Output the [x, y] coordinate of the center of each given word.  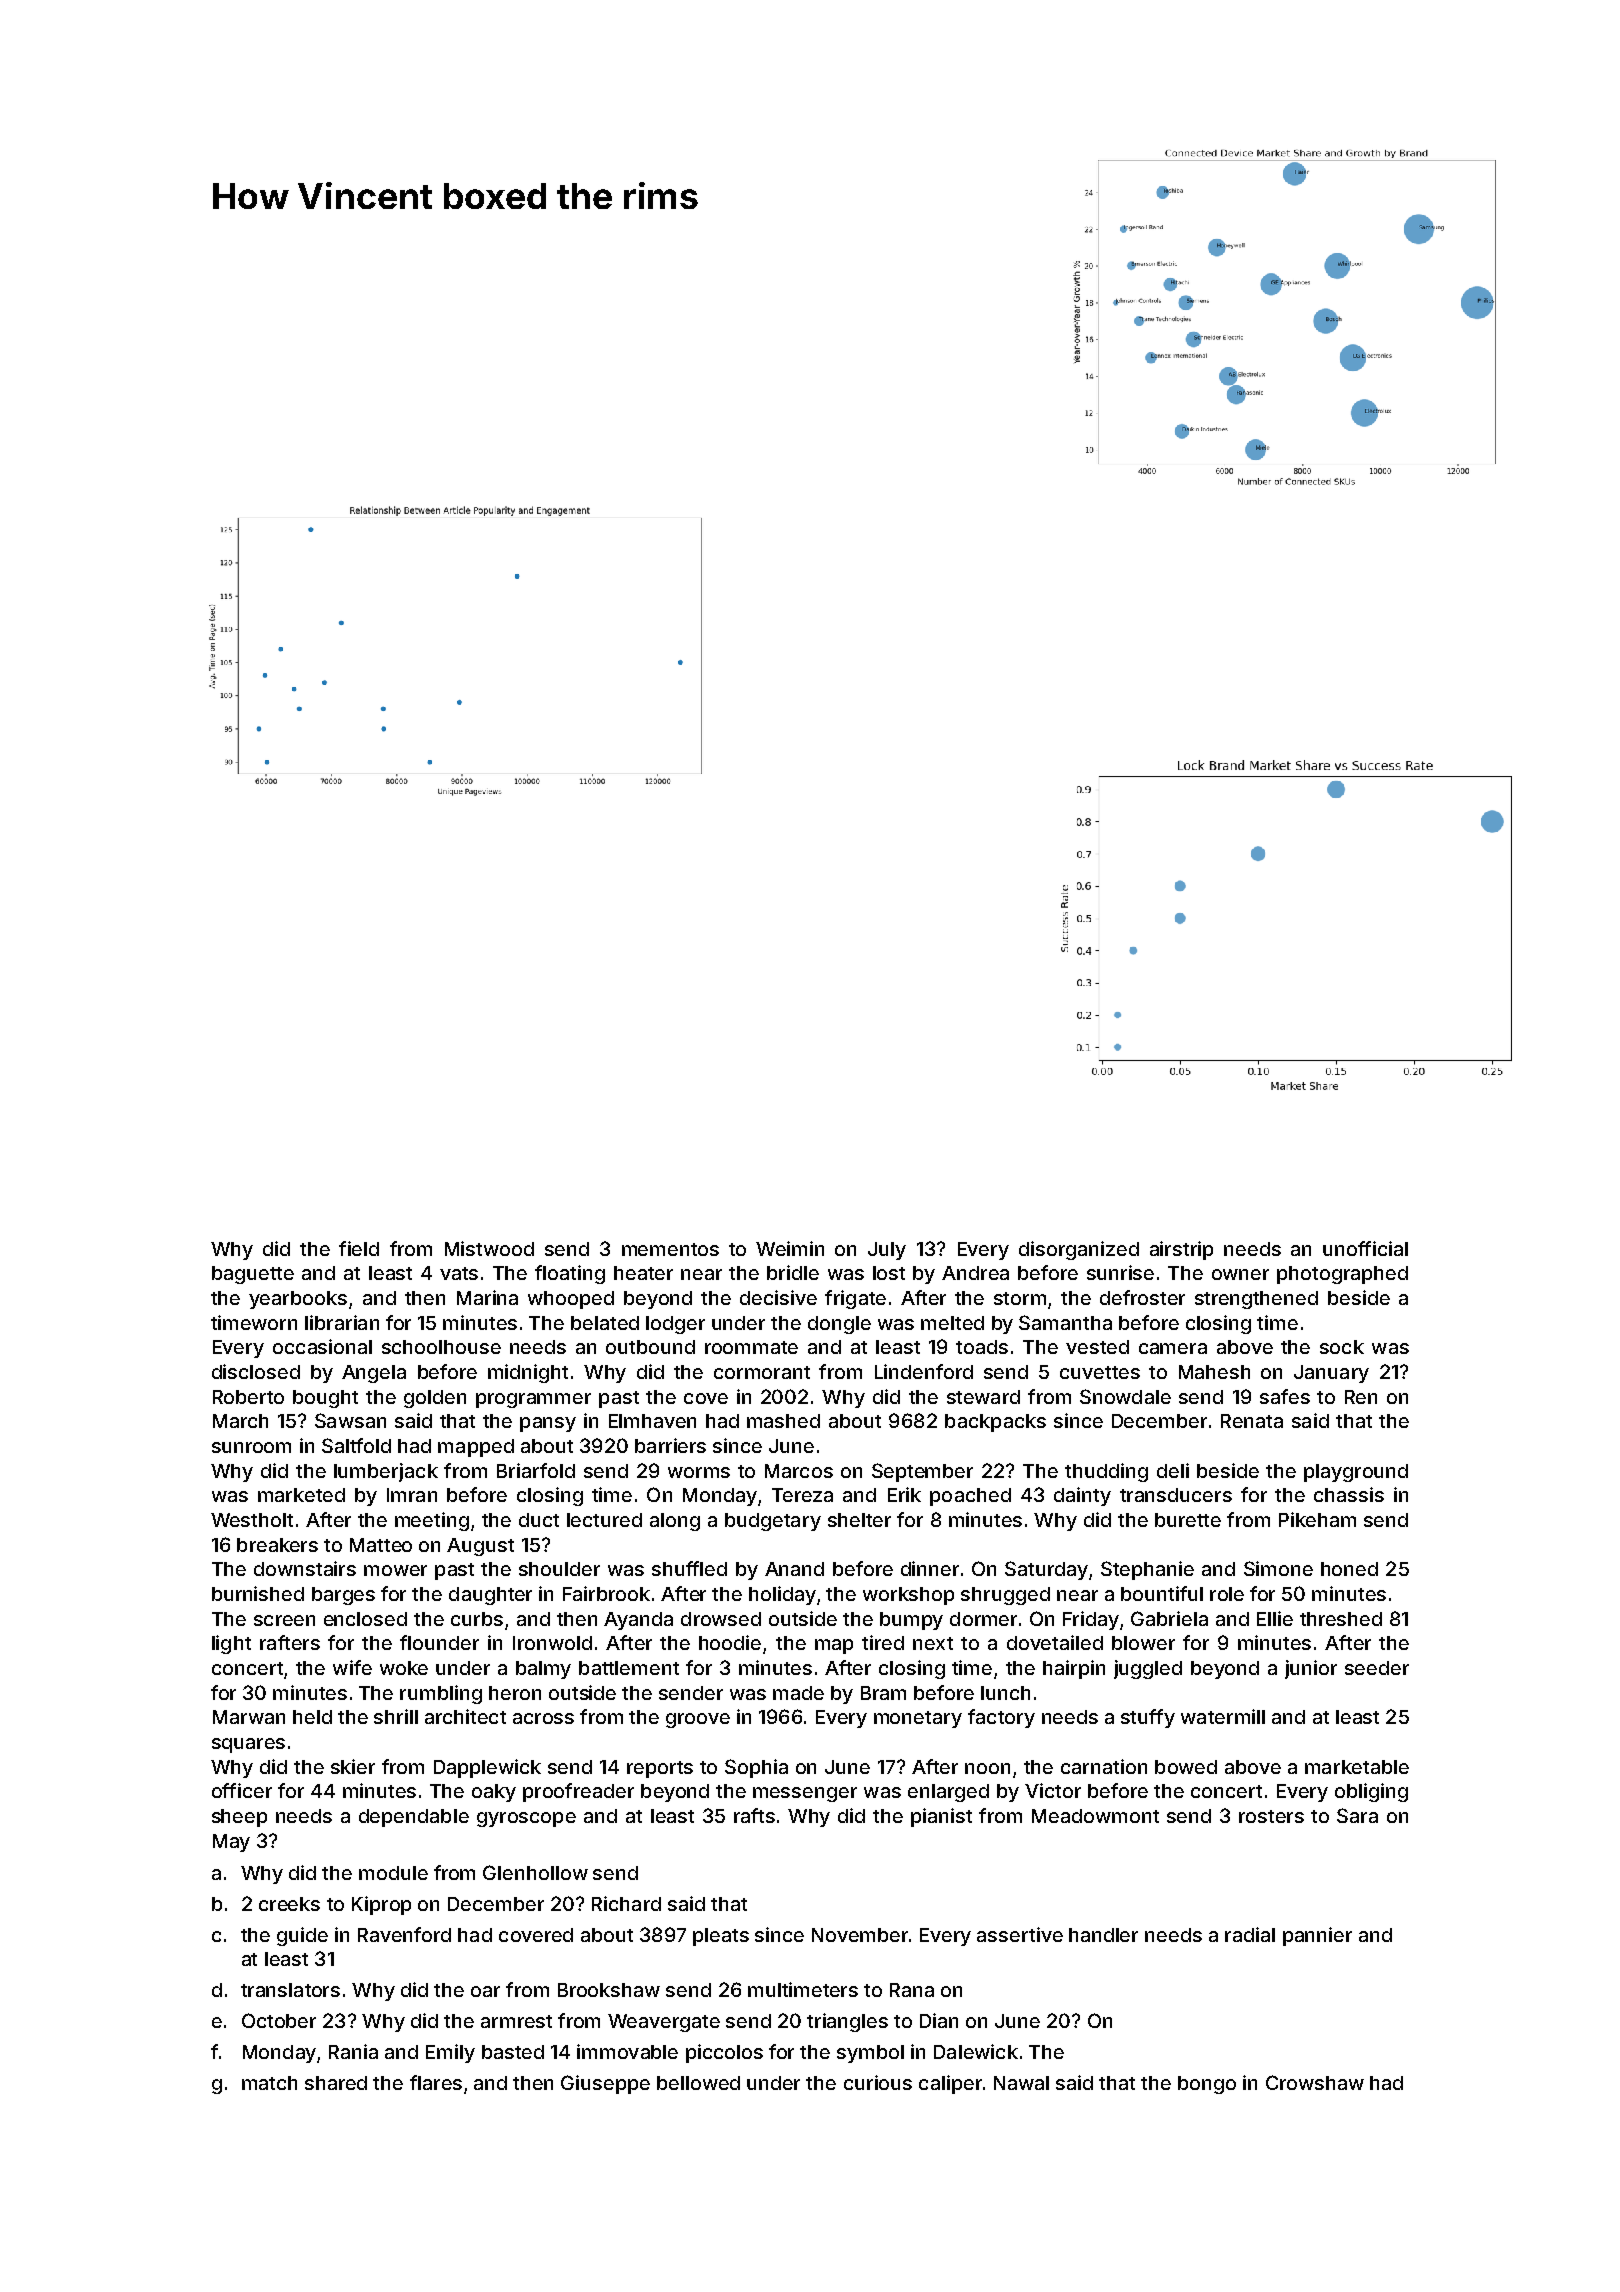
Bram [883, 1693]
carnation [1104, 1766]
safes [1285, 1396]
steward [983, 1397]
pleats [721, 1937]
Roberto [248, 1397]
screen [284, 1620]
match [269, 2083]
